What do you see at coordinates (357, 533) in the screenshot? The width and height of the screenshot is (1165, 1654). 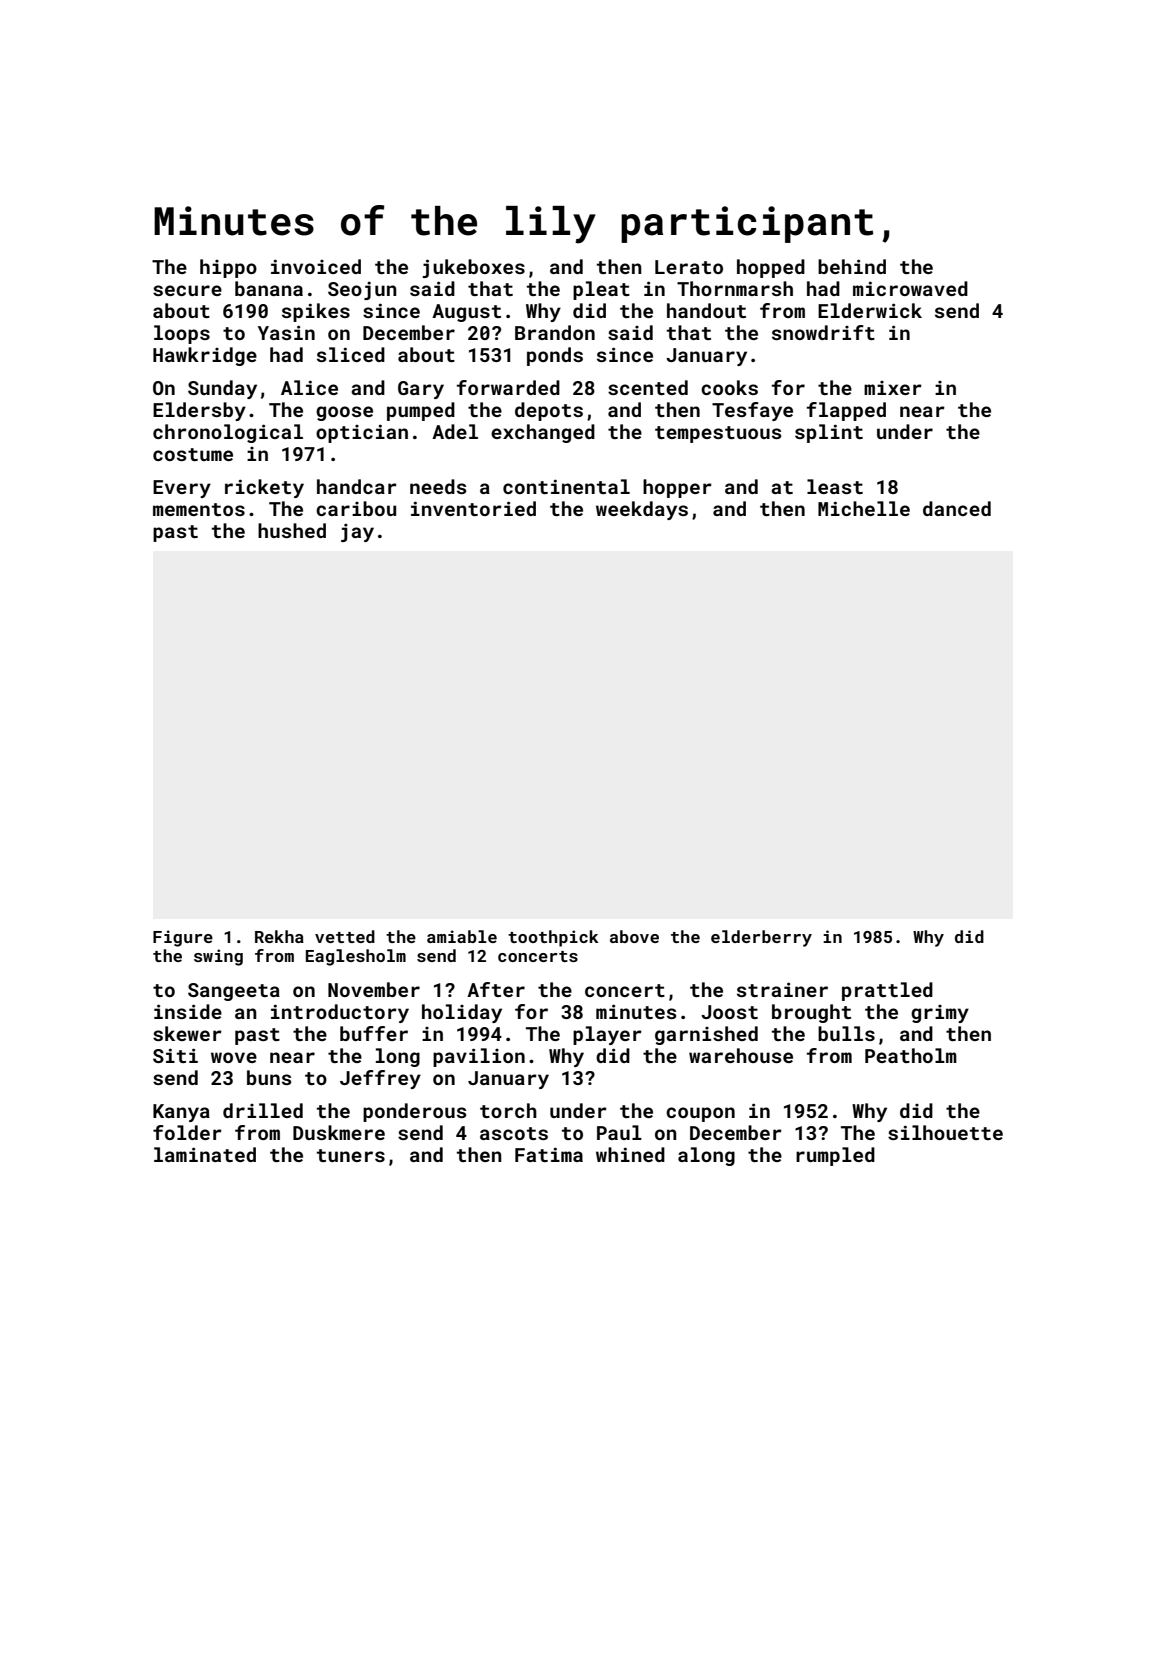 I see `jay` at bounding box center [357, 533].
